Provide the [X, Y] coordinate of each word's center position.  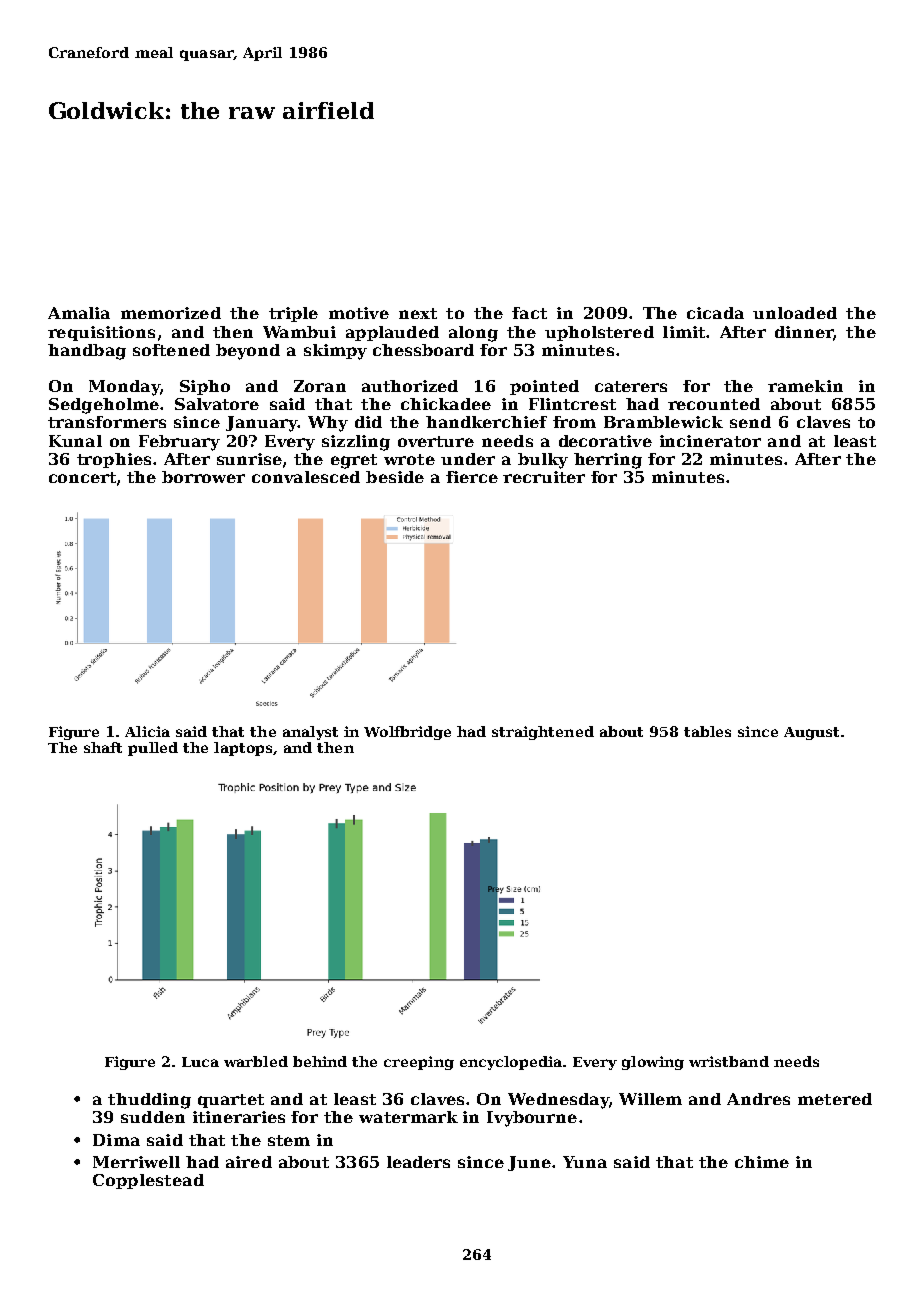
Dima [116, 1140]
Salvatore [217, 404]
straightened [543, 733]
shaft [103, 747]
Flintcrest [572, 404]
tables [707, 731]
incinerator [710, 441]
